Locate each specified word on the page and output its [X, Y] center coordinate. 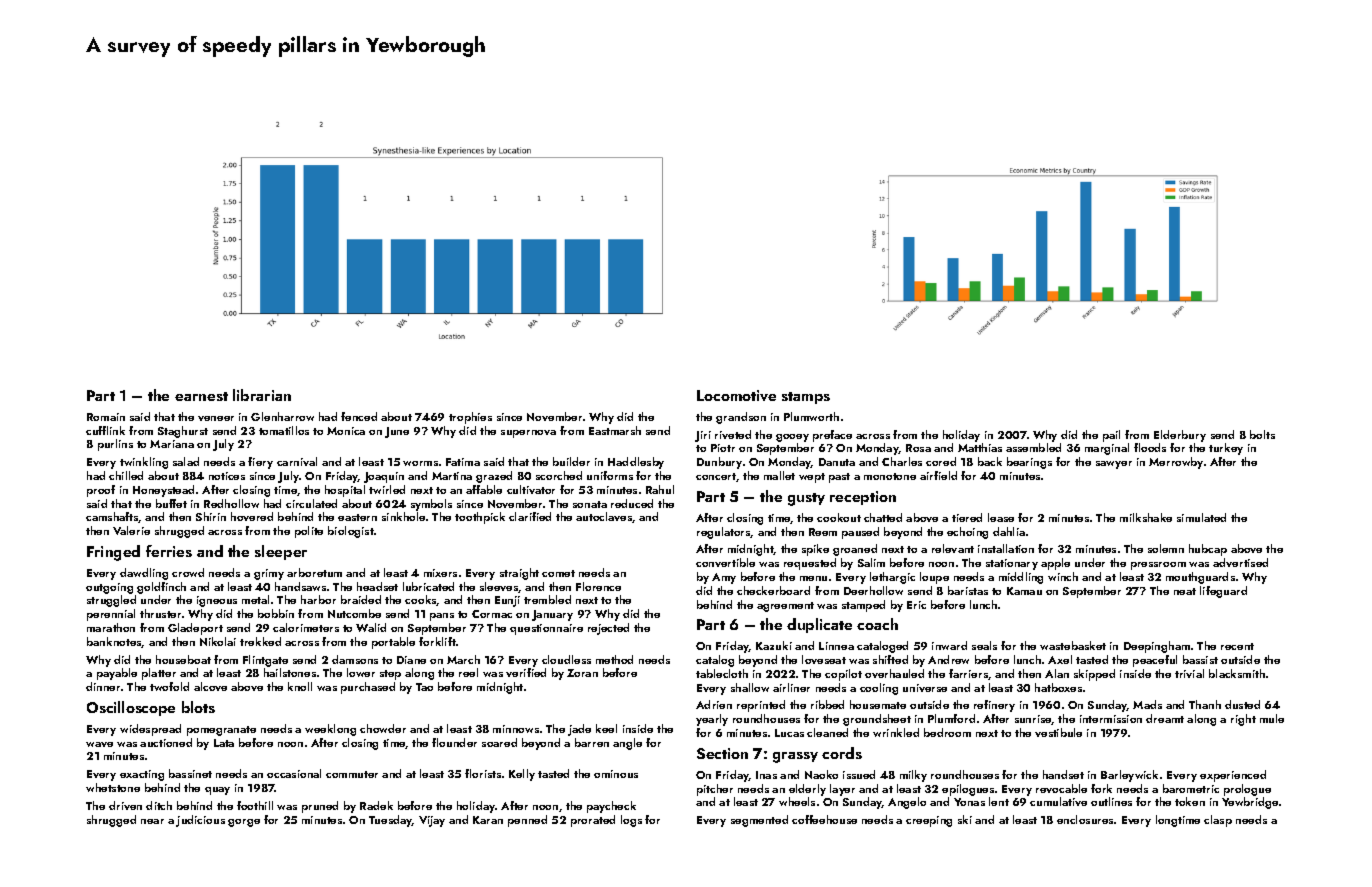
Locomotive [736, 395]
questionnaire [546, 629]
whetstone [113, 787]
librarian [262, 395]
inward [949, 645]
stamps [806, 398]
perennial [111, 615]
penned [527, 821]
